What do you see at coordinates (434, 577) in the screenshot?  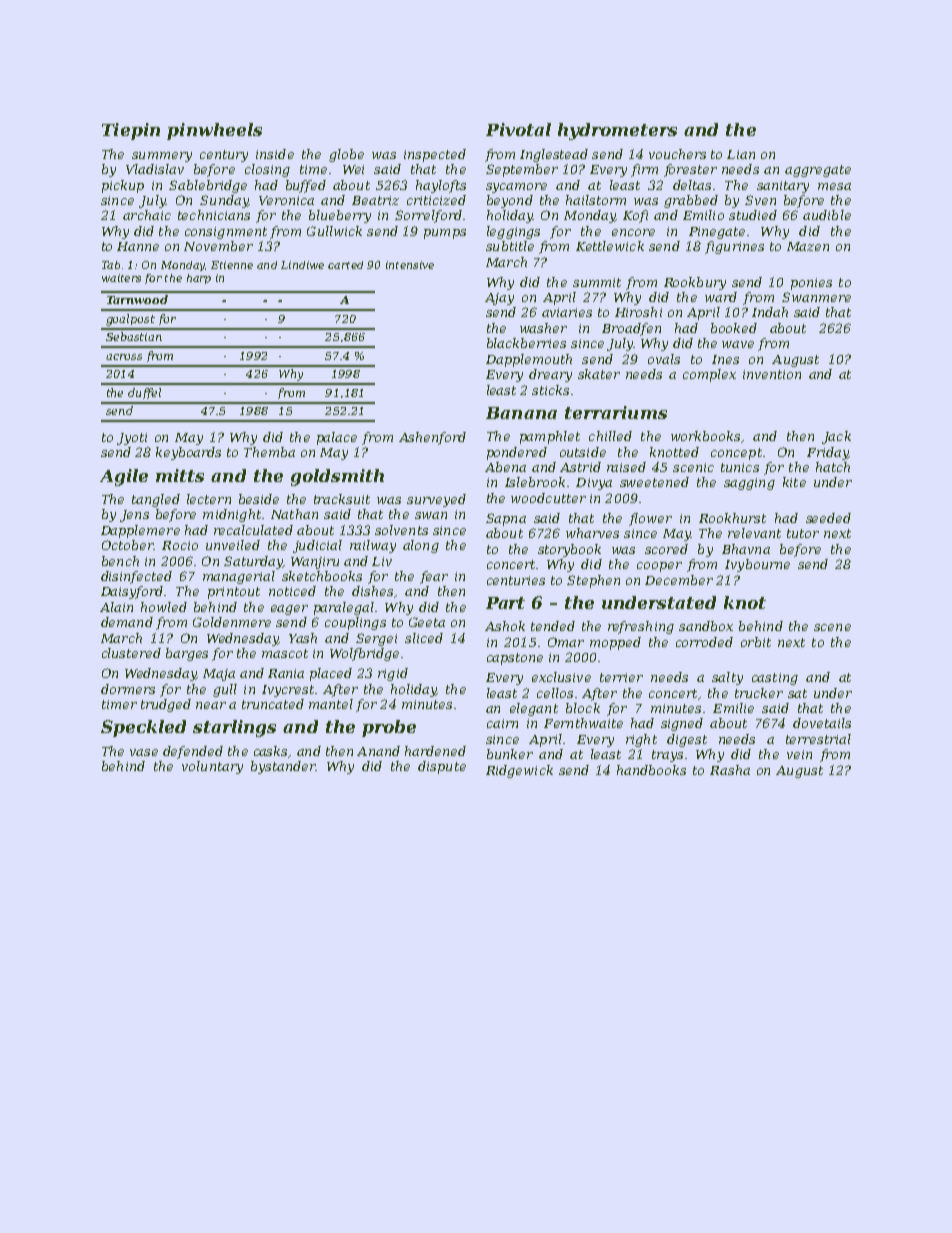 I see `fear` at bounding box center [434, 577].
